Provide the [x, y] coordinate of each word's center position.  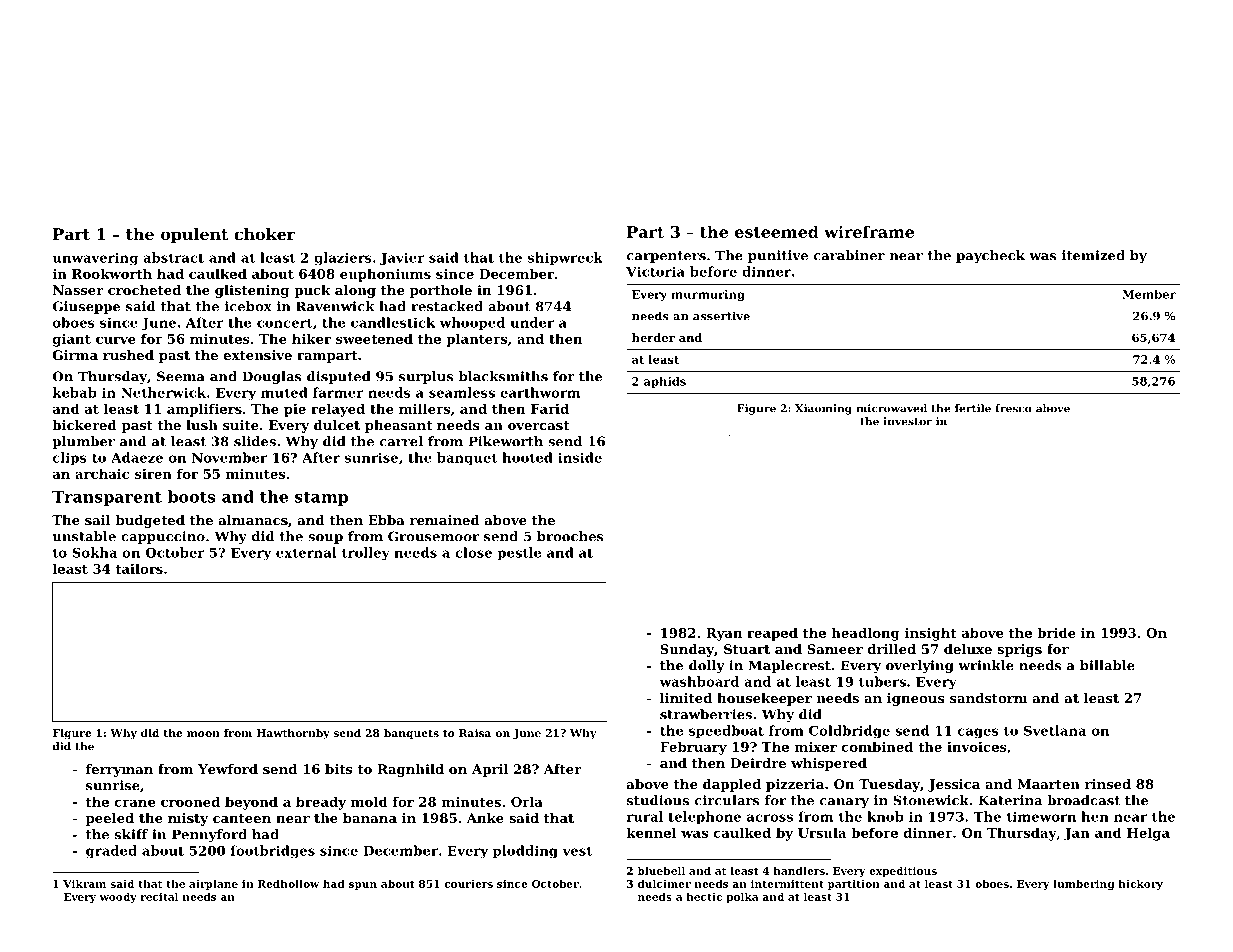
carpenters [666, 257]
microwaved [891, 408]
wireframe [869, 231]
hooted [527, 457]
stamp [321, 498]
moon [203, 734]
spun [363, 886]
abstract [173, 257]
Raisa [475, 733]
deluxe [968, 649]
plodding [525, 851]
